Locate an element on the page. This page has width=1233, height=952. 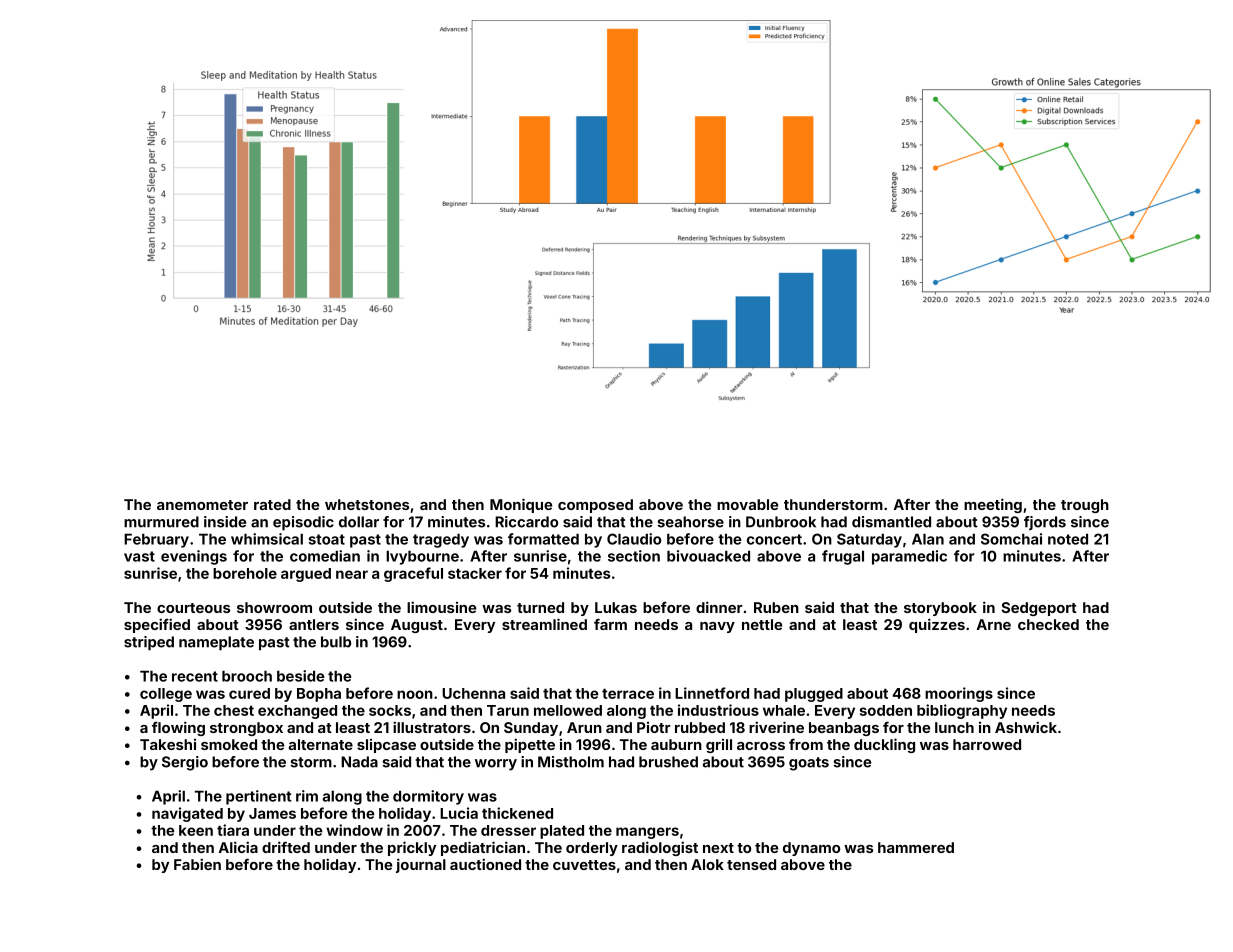
trough is located at coordinates (1085, 506).
